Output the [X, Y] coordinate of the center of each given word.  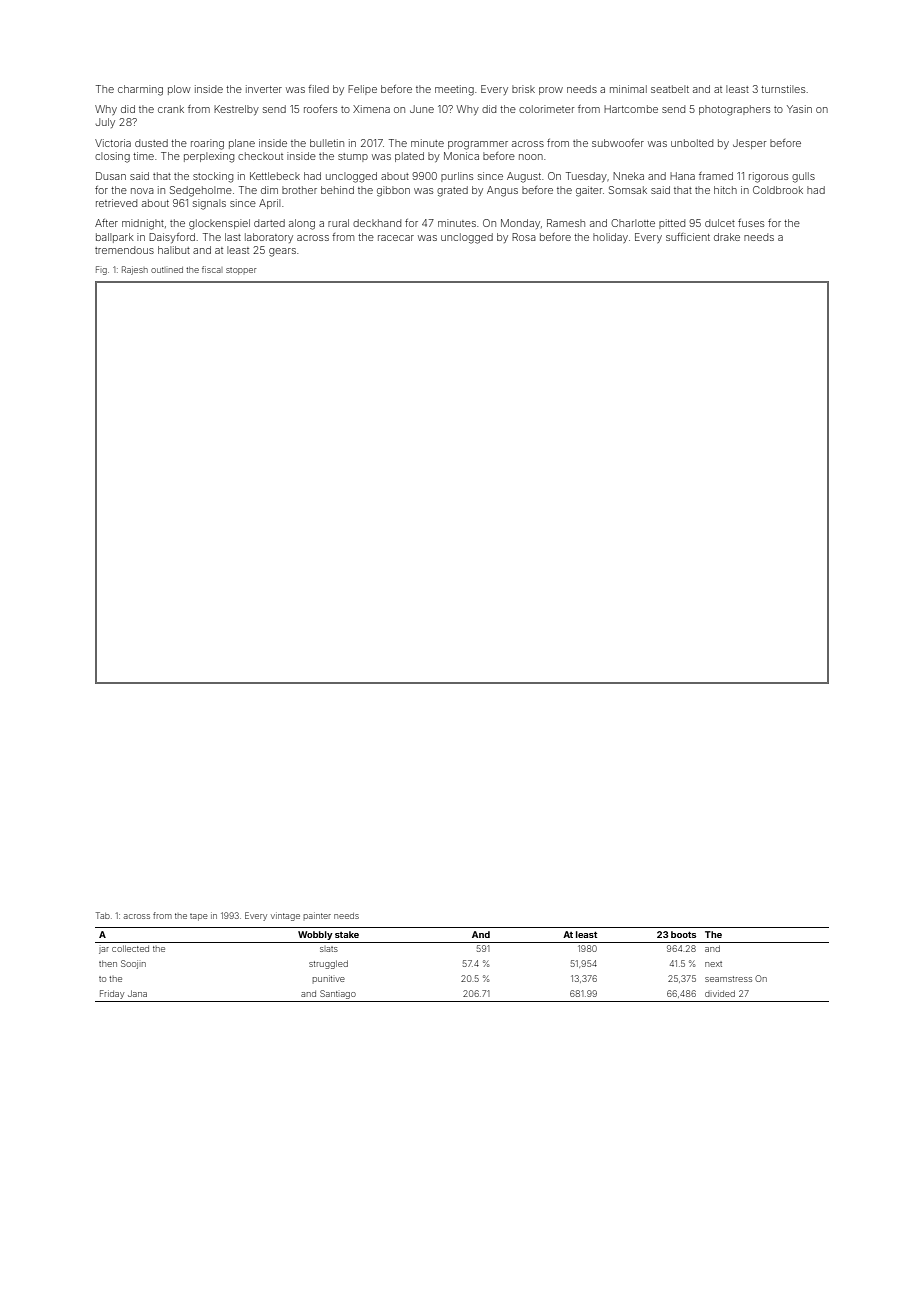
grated [452, 191]
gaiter [589, 191]
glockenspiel [219, 224]
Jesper [749, 144]
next [713, 964]
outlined [167, 270]
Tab [103, 915]
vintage [285, 916]
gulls [803, 177]
